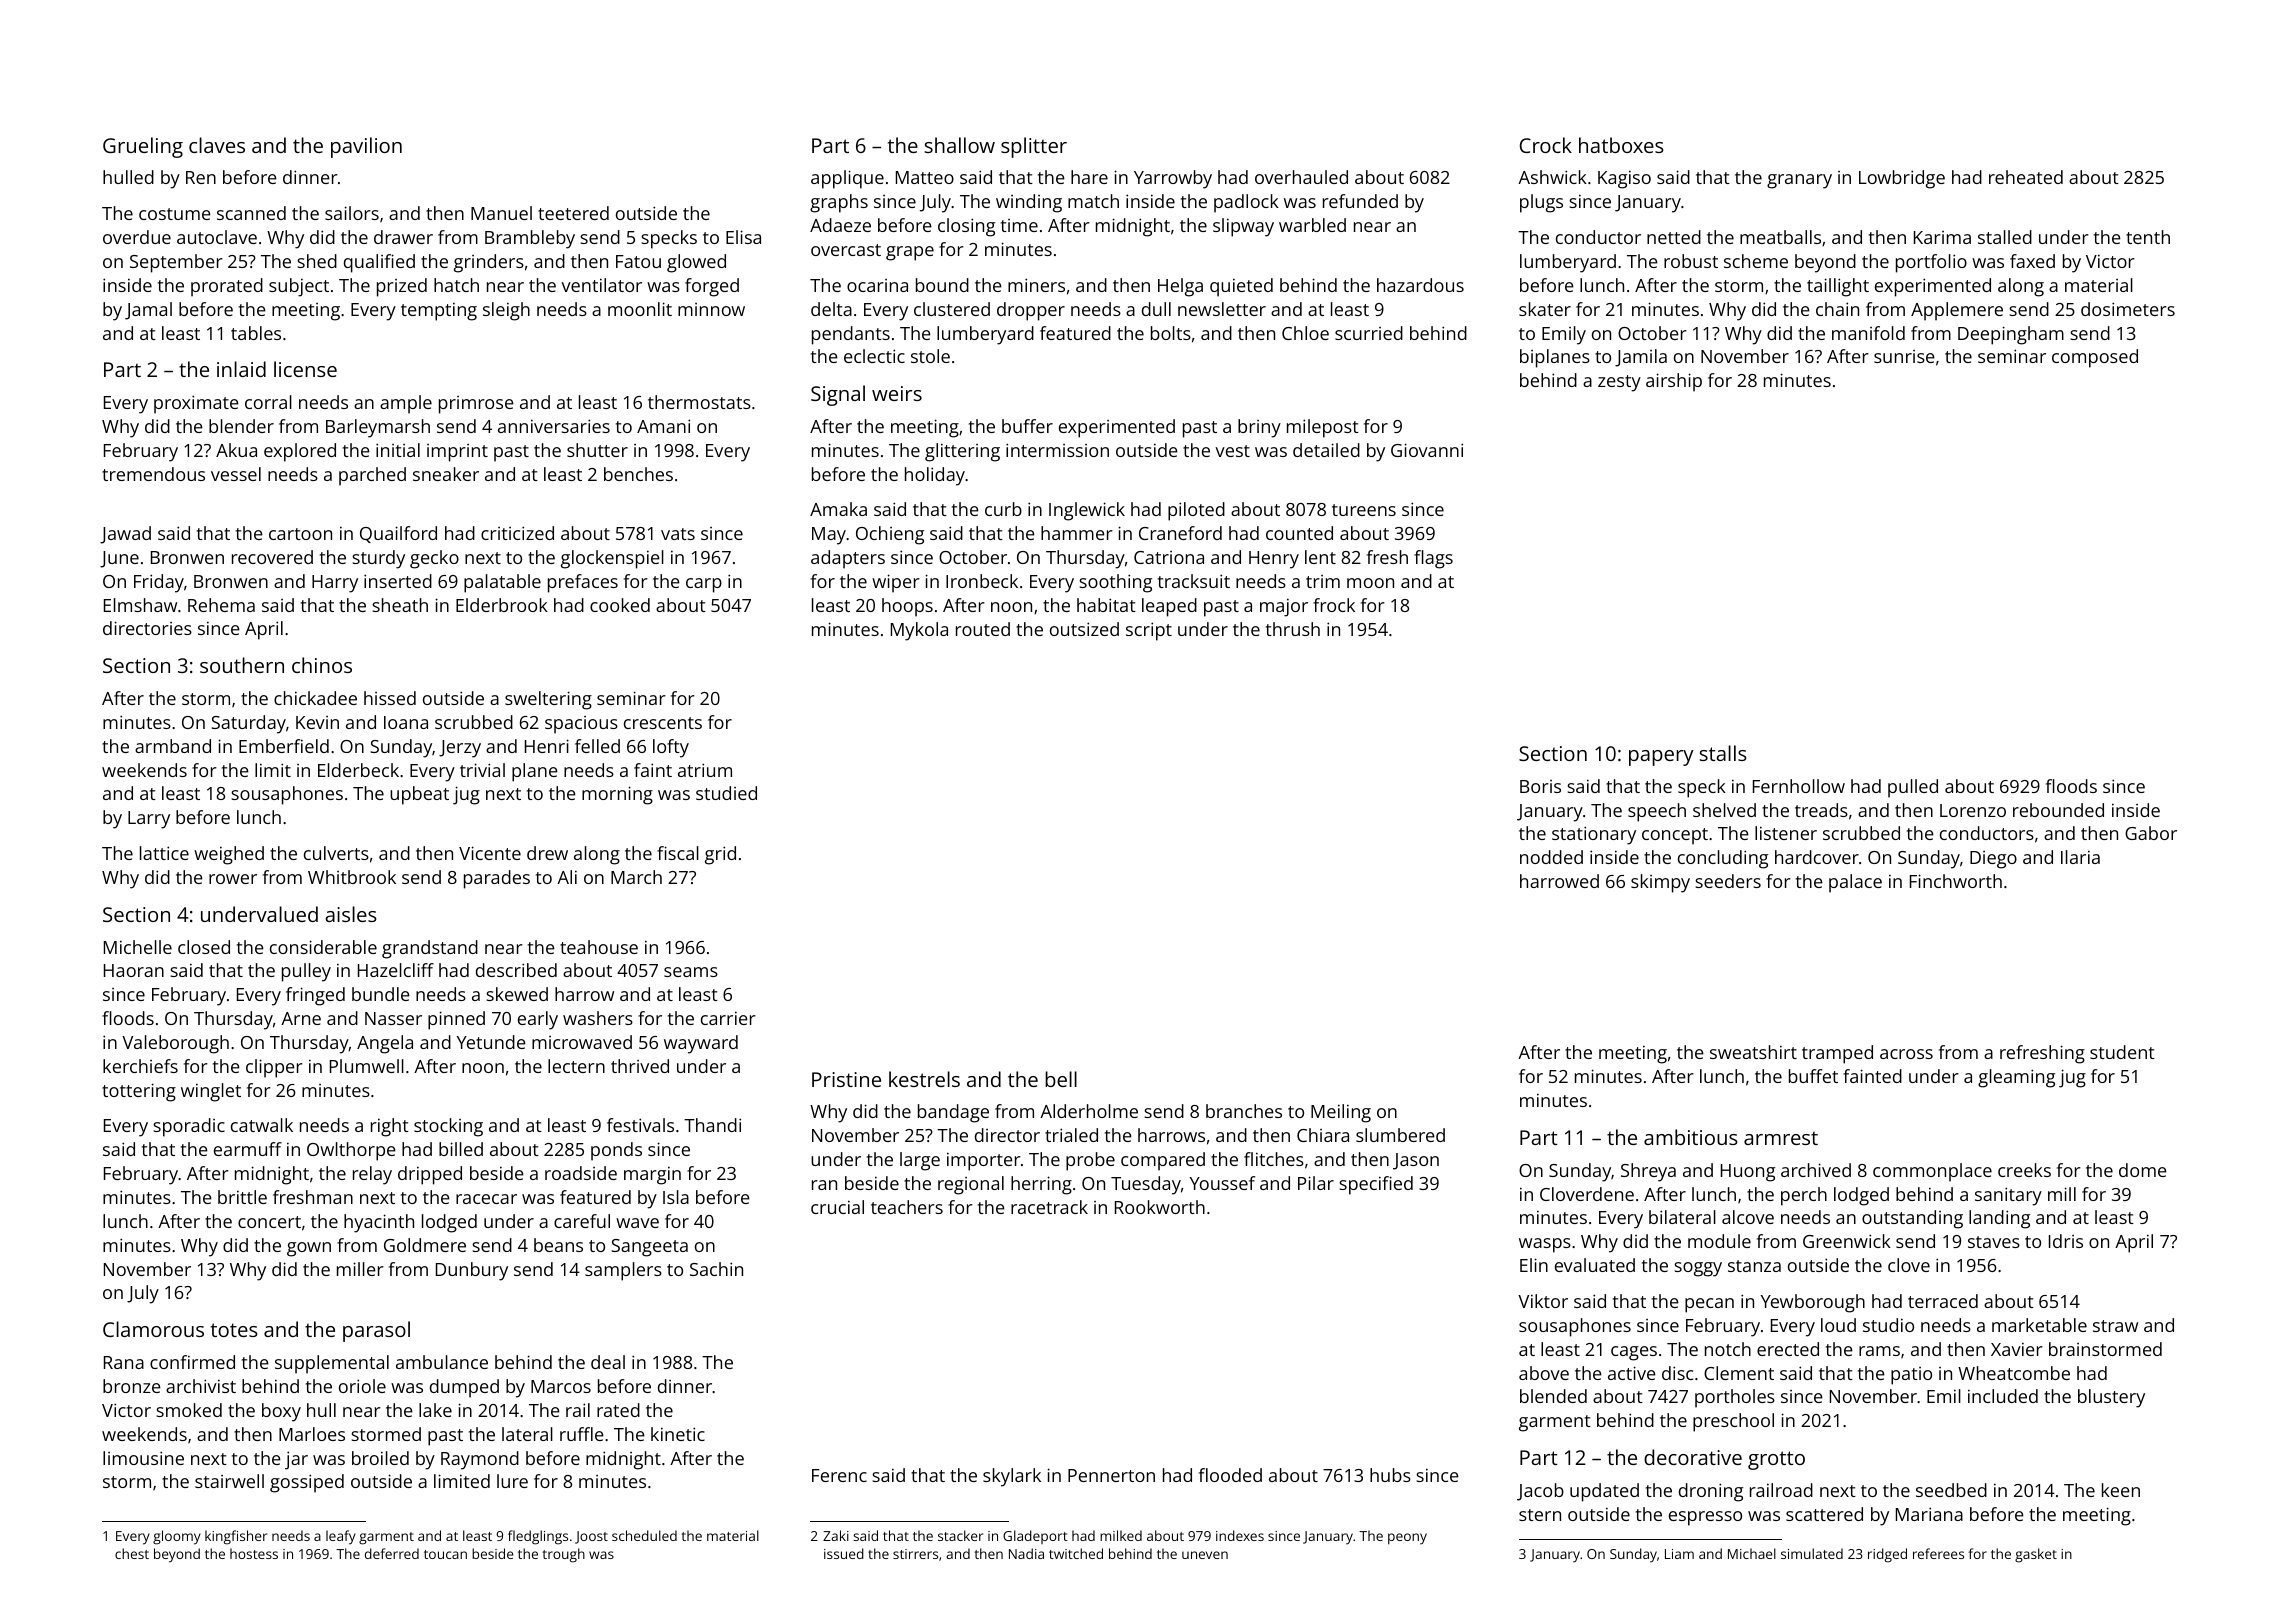  Describe the element at coordinates (366, 147) in the page. I see `pavilion` at that location.
